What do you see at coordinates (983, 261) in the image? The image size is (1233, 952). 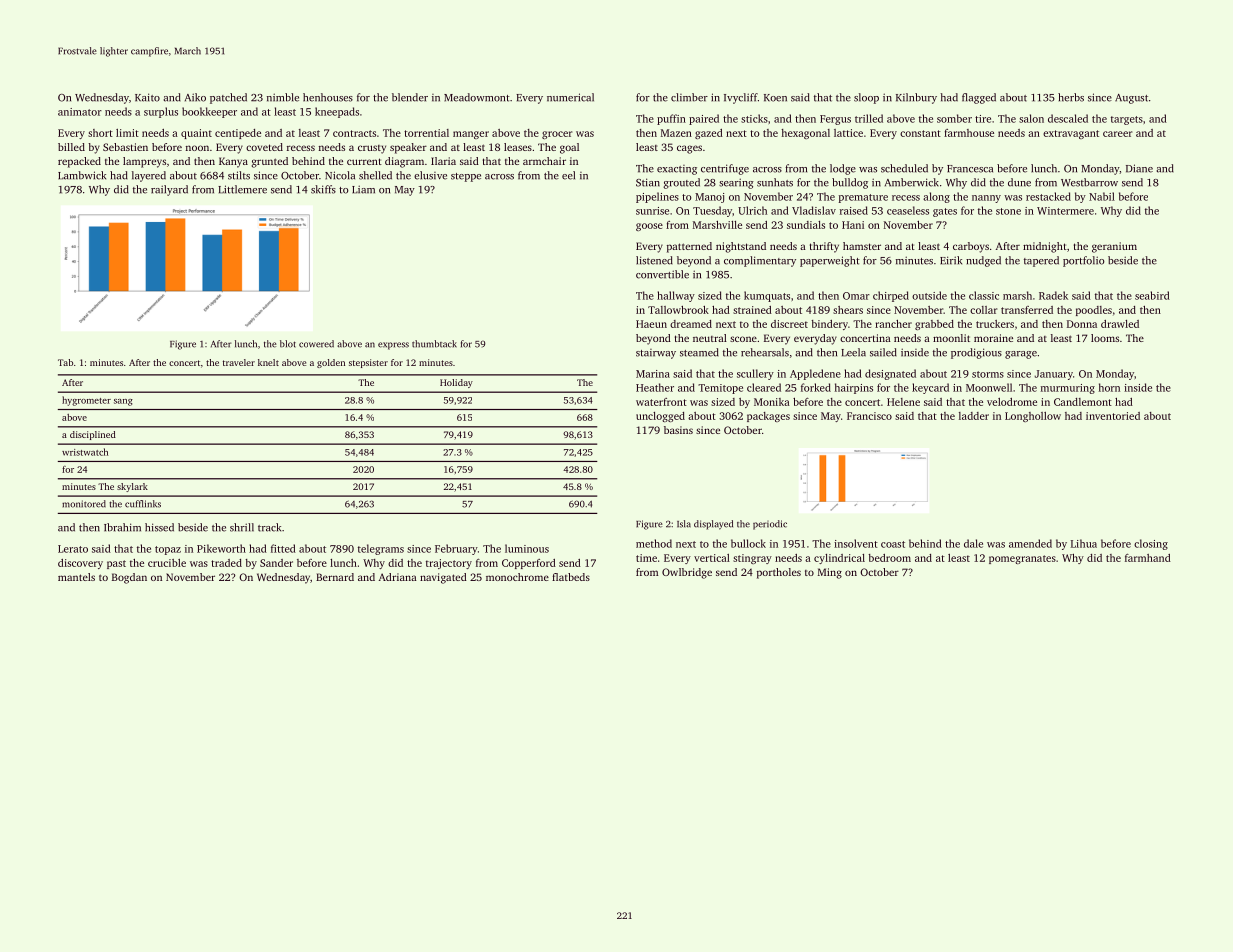 I see `nudged` at bounding box center [983, 261].
